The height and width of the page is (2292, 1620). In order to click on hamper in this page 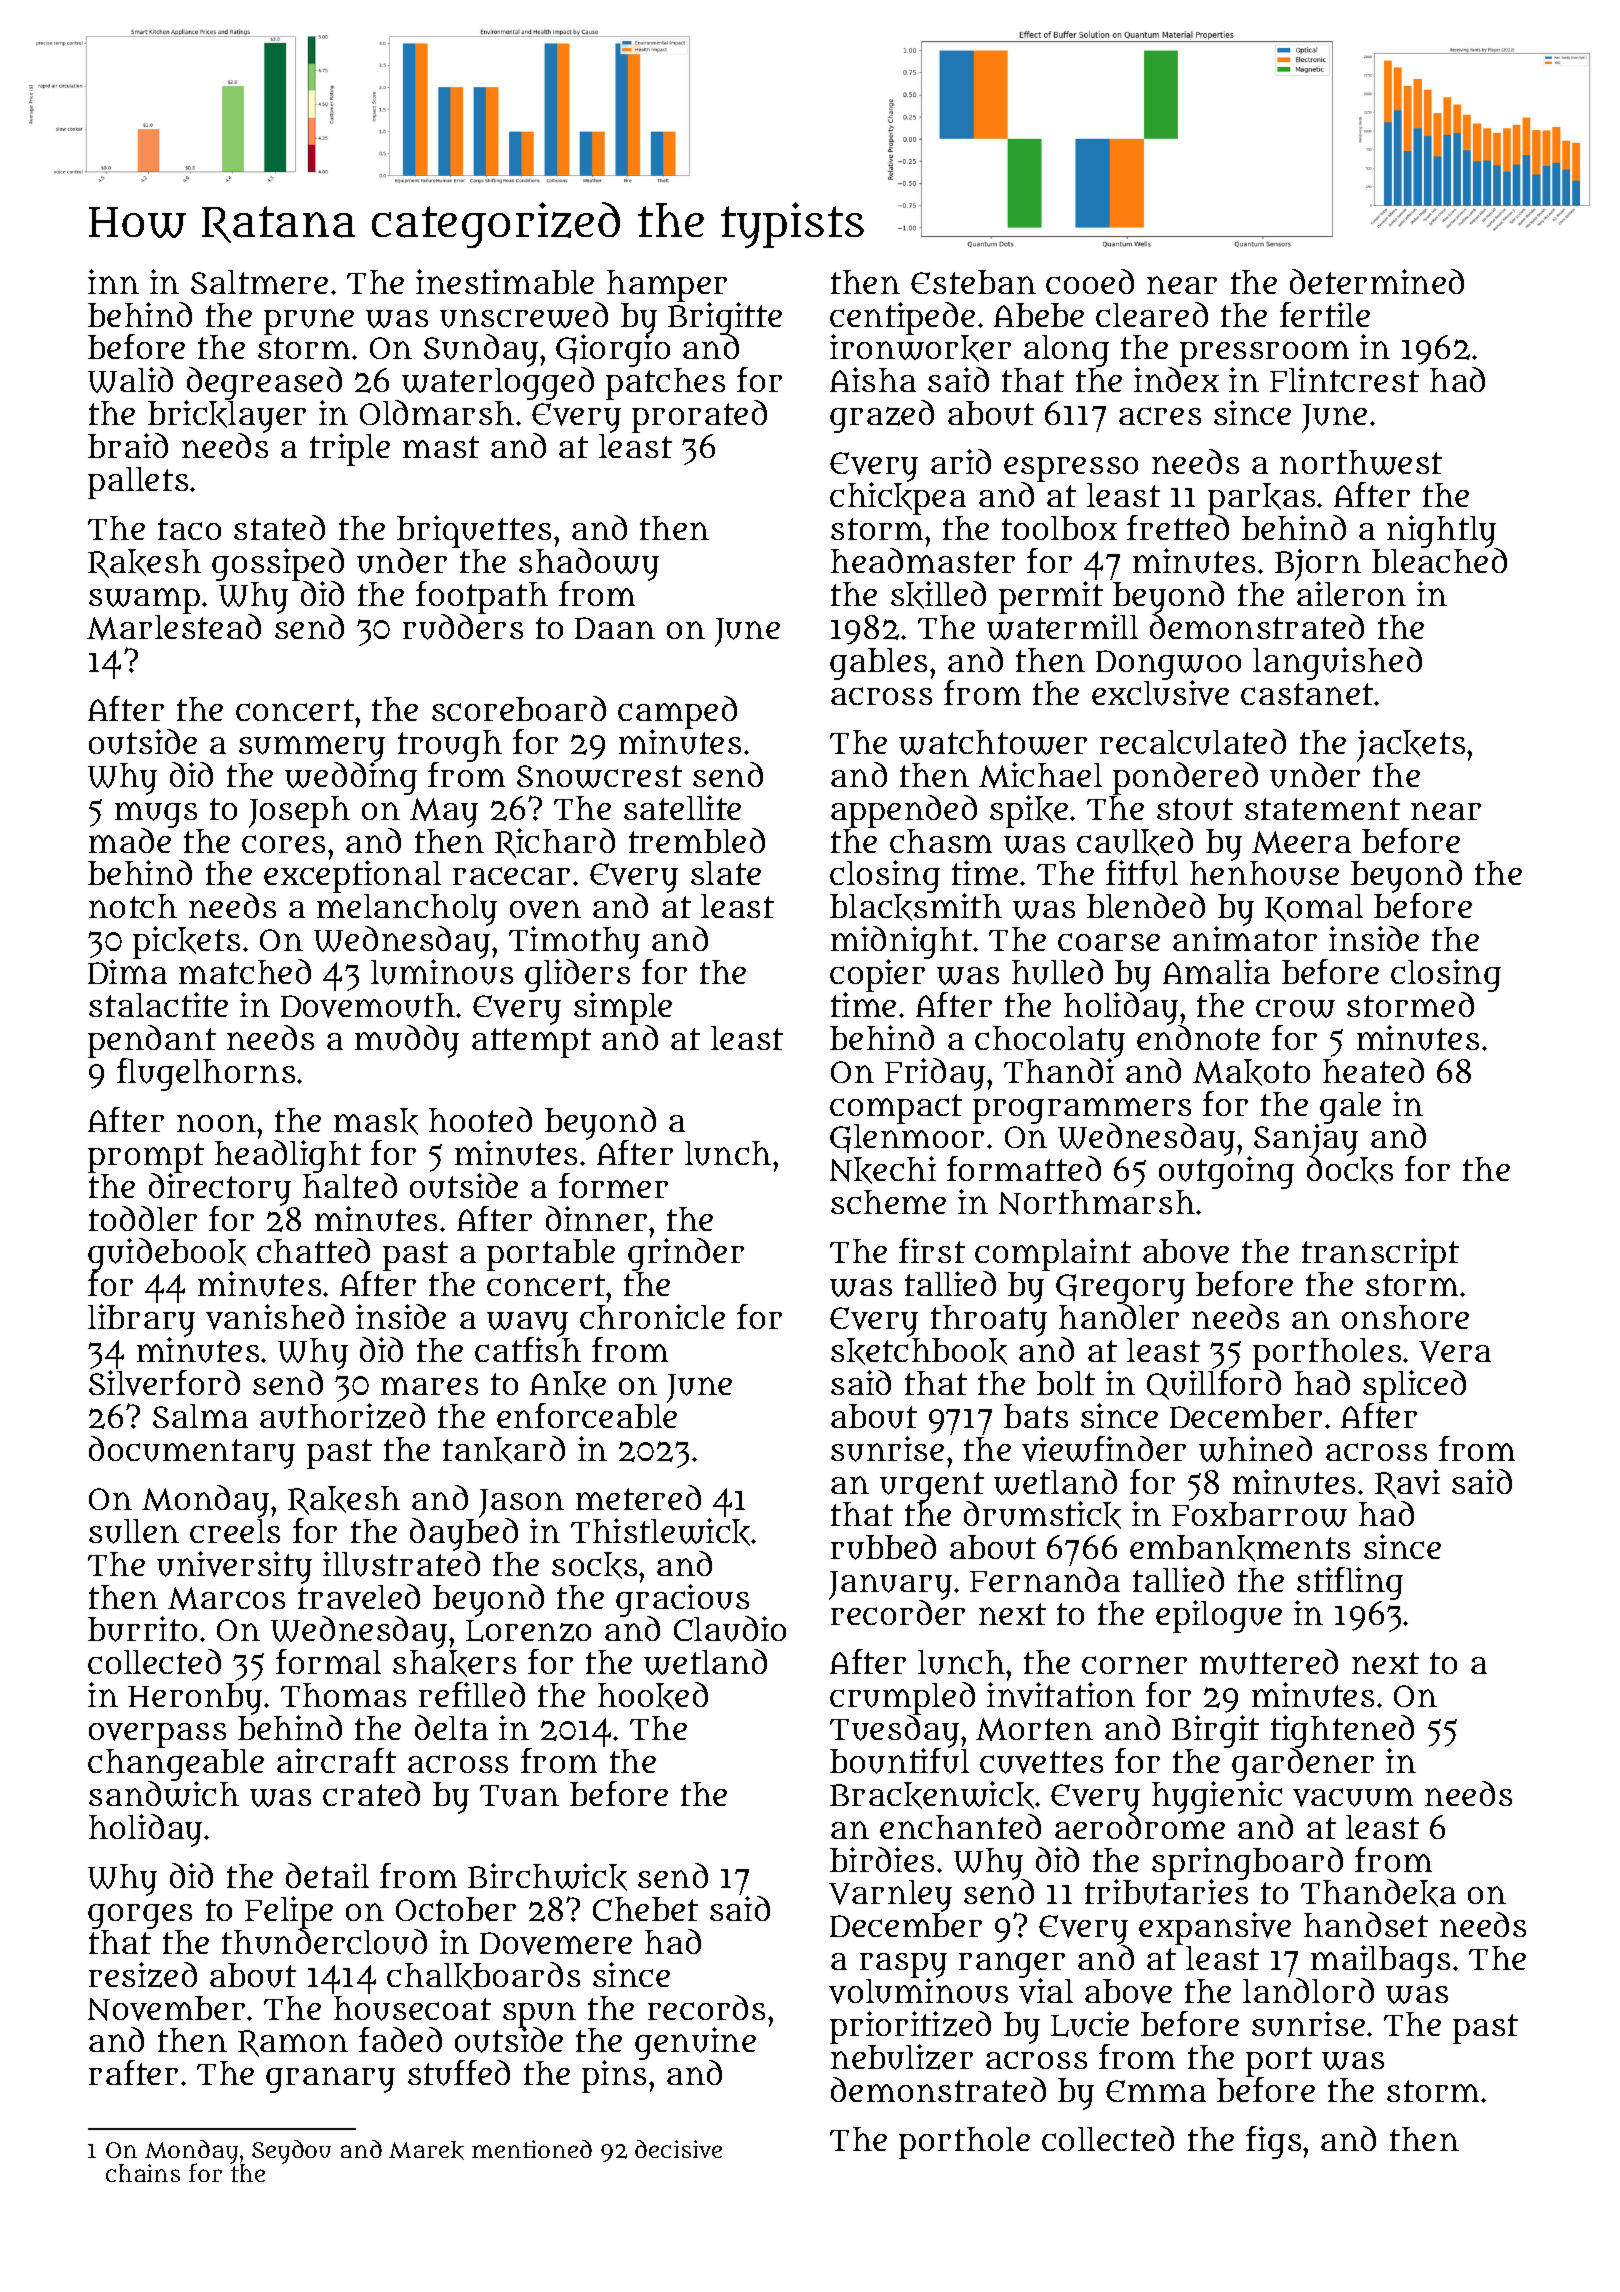, I will do `click(667, 286)`.
